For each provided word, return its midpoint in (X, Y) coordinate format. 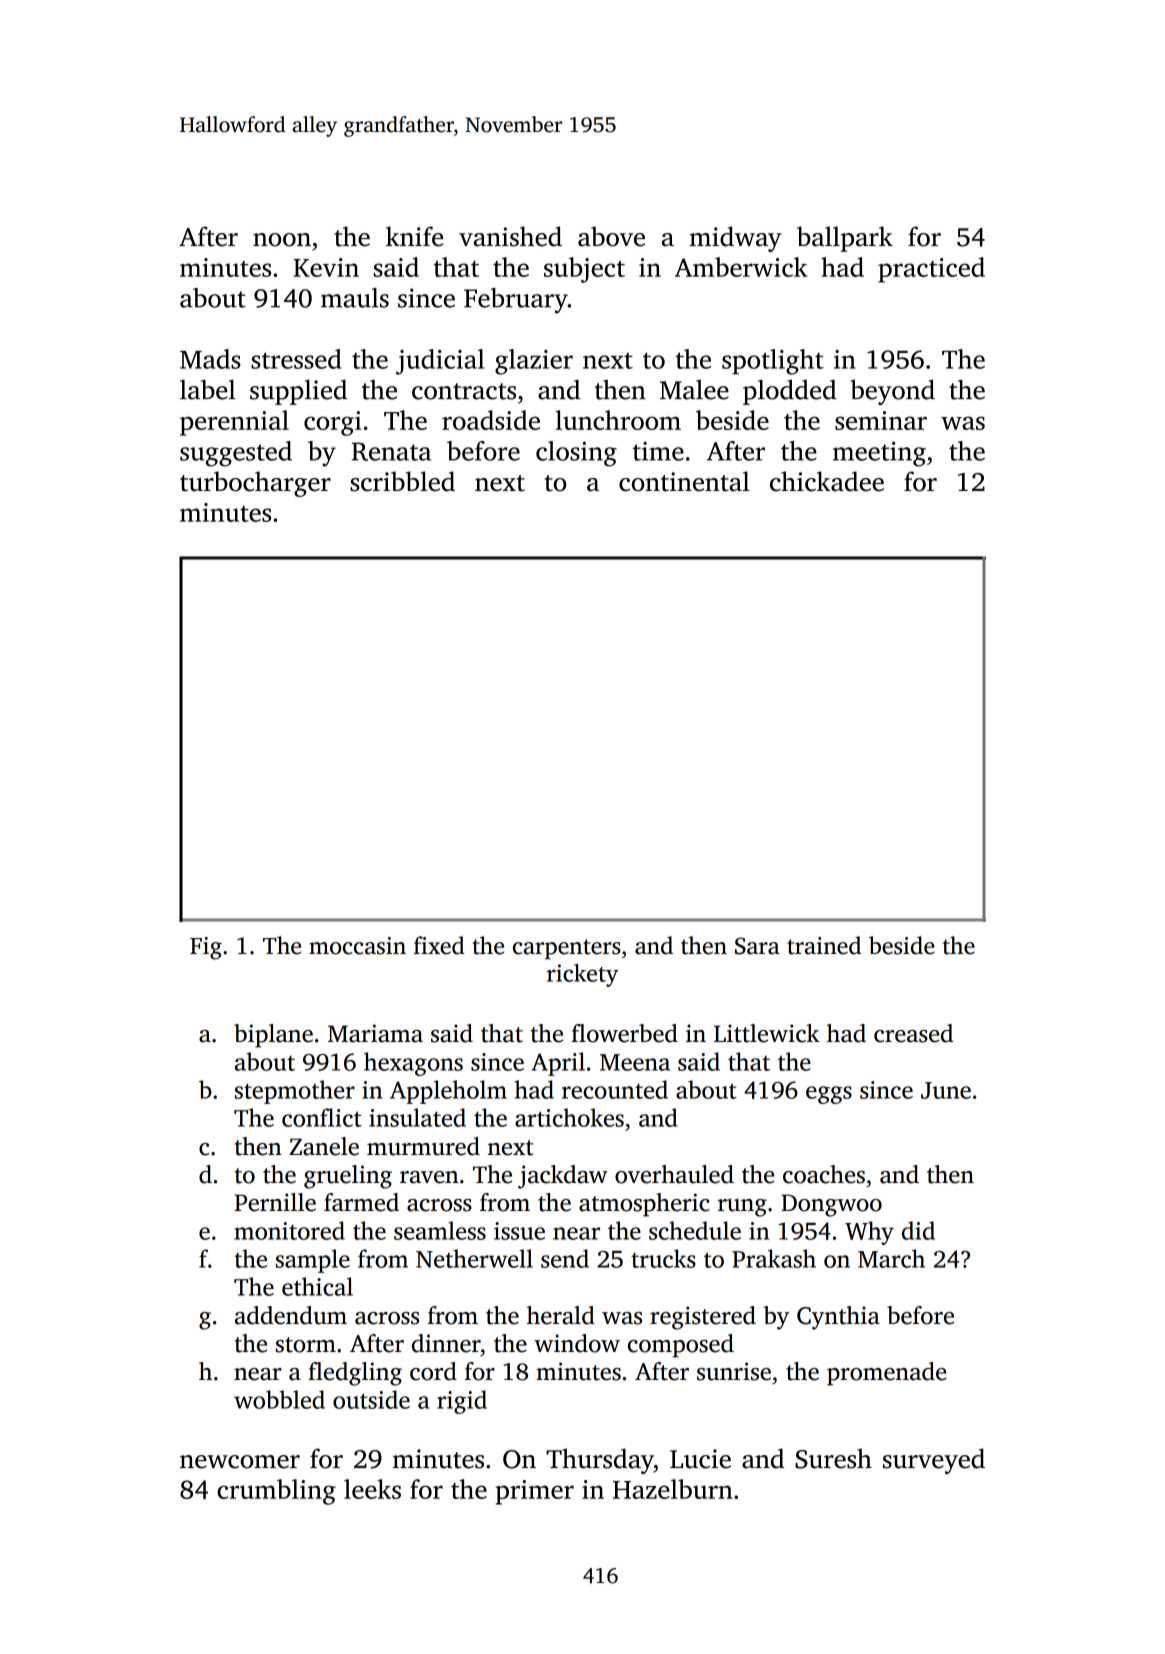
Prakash (774, 1258)
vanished (510, 236)
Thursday (600, 1461)
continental (684, 481)
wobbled (279, 1399)
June (946, 1090)
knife (414, 236)
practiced (931, 270)
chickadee (827, 481)
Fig (206, 948)
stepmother (295, 1092)
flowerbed (624, 1033)
